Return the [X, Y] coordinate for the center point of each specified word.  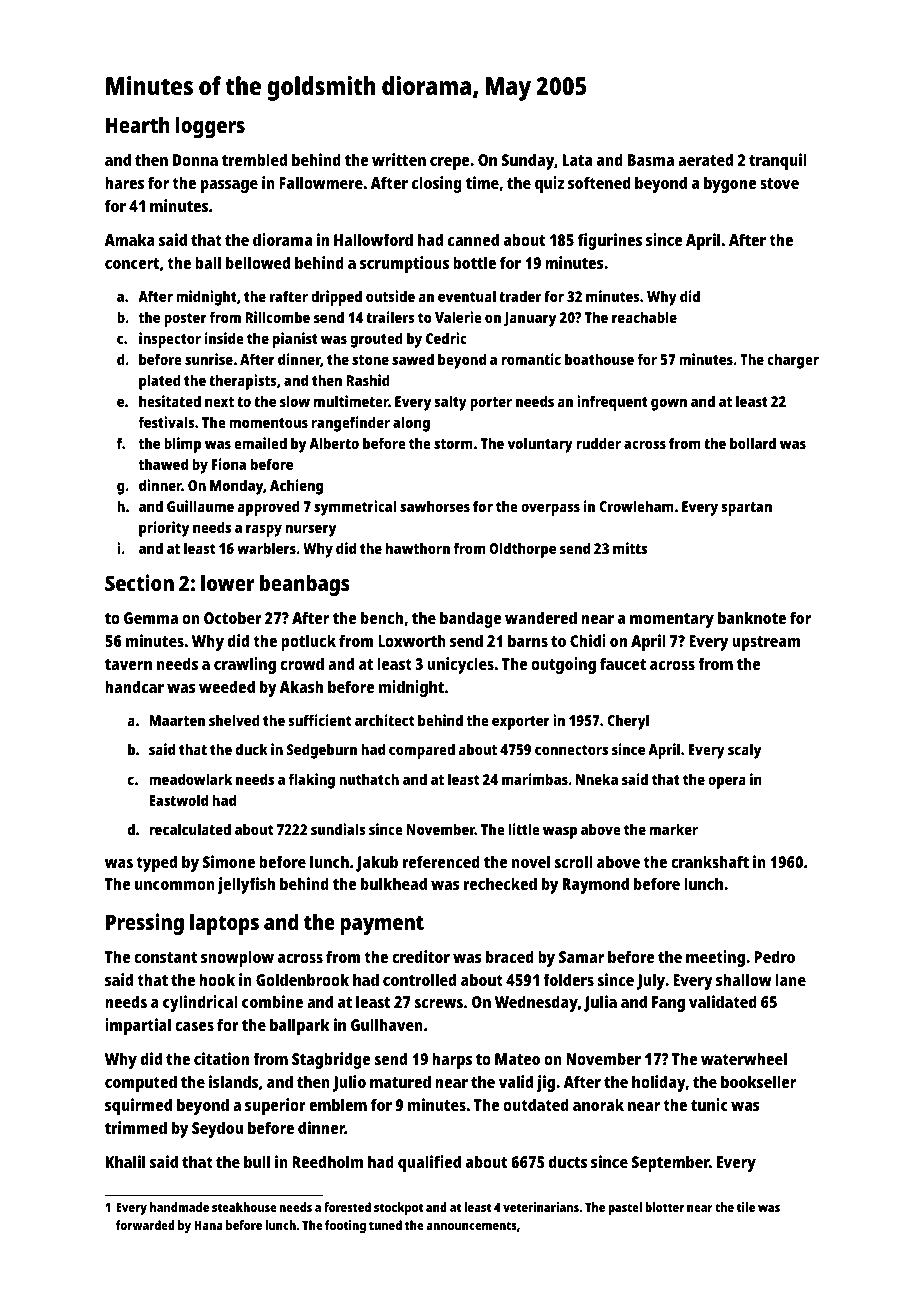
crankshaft [710, 861]
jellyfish [246, 885]
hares [124, 182]
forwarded [145, 1225]
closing [437, 184]
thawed [163, 464]
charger [793, 361]
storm [453, 444]
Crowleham [636, 506]
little [524, 829]
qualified [429, 1163]
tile [746, 1207]
